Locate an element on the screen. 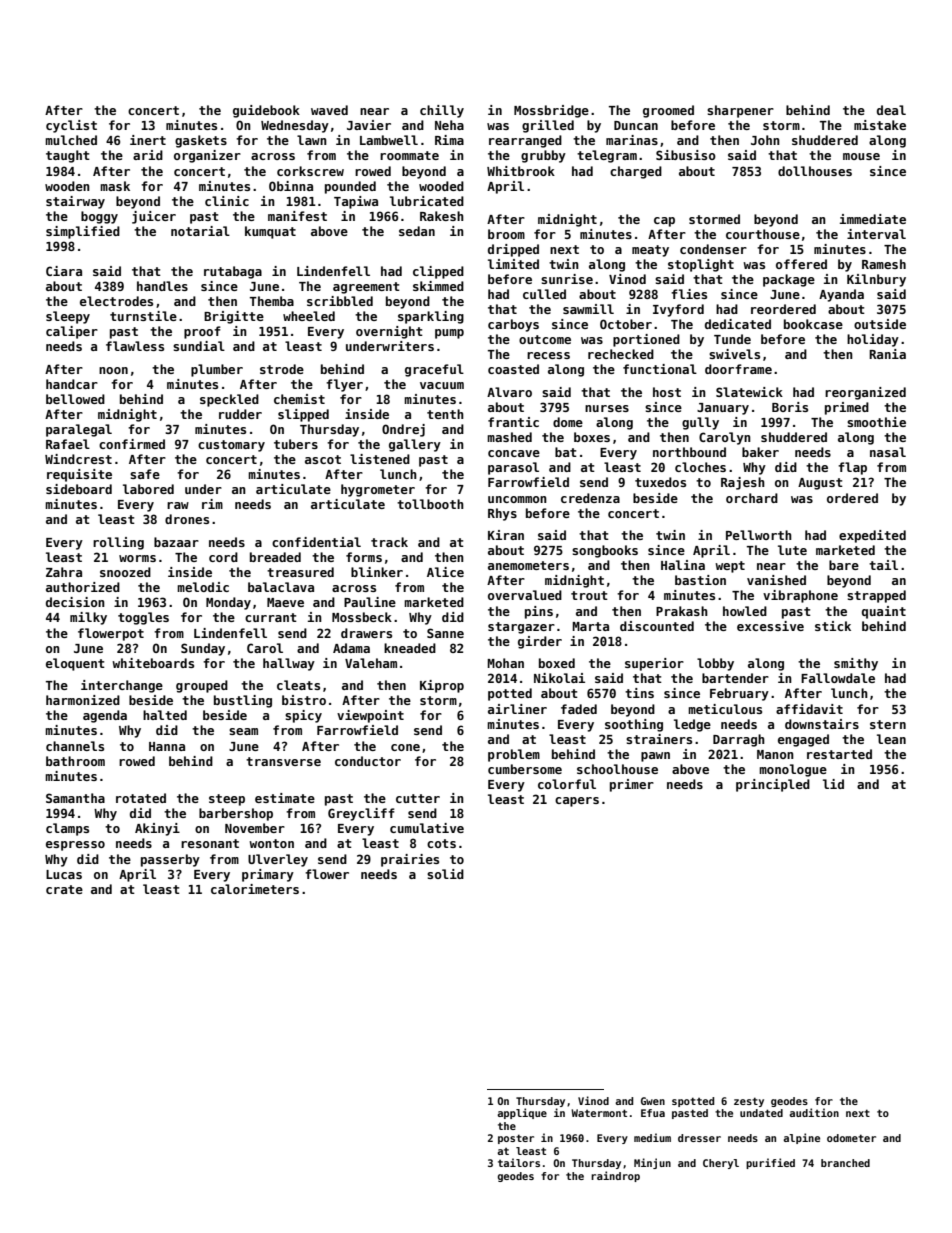 Image resolution: width=952 pixels, height=1233 pixels. calorimeters is located at coordinates (255, 889).
